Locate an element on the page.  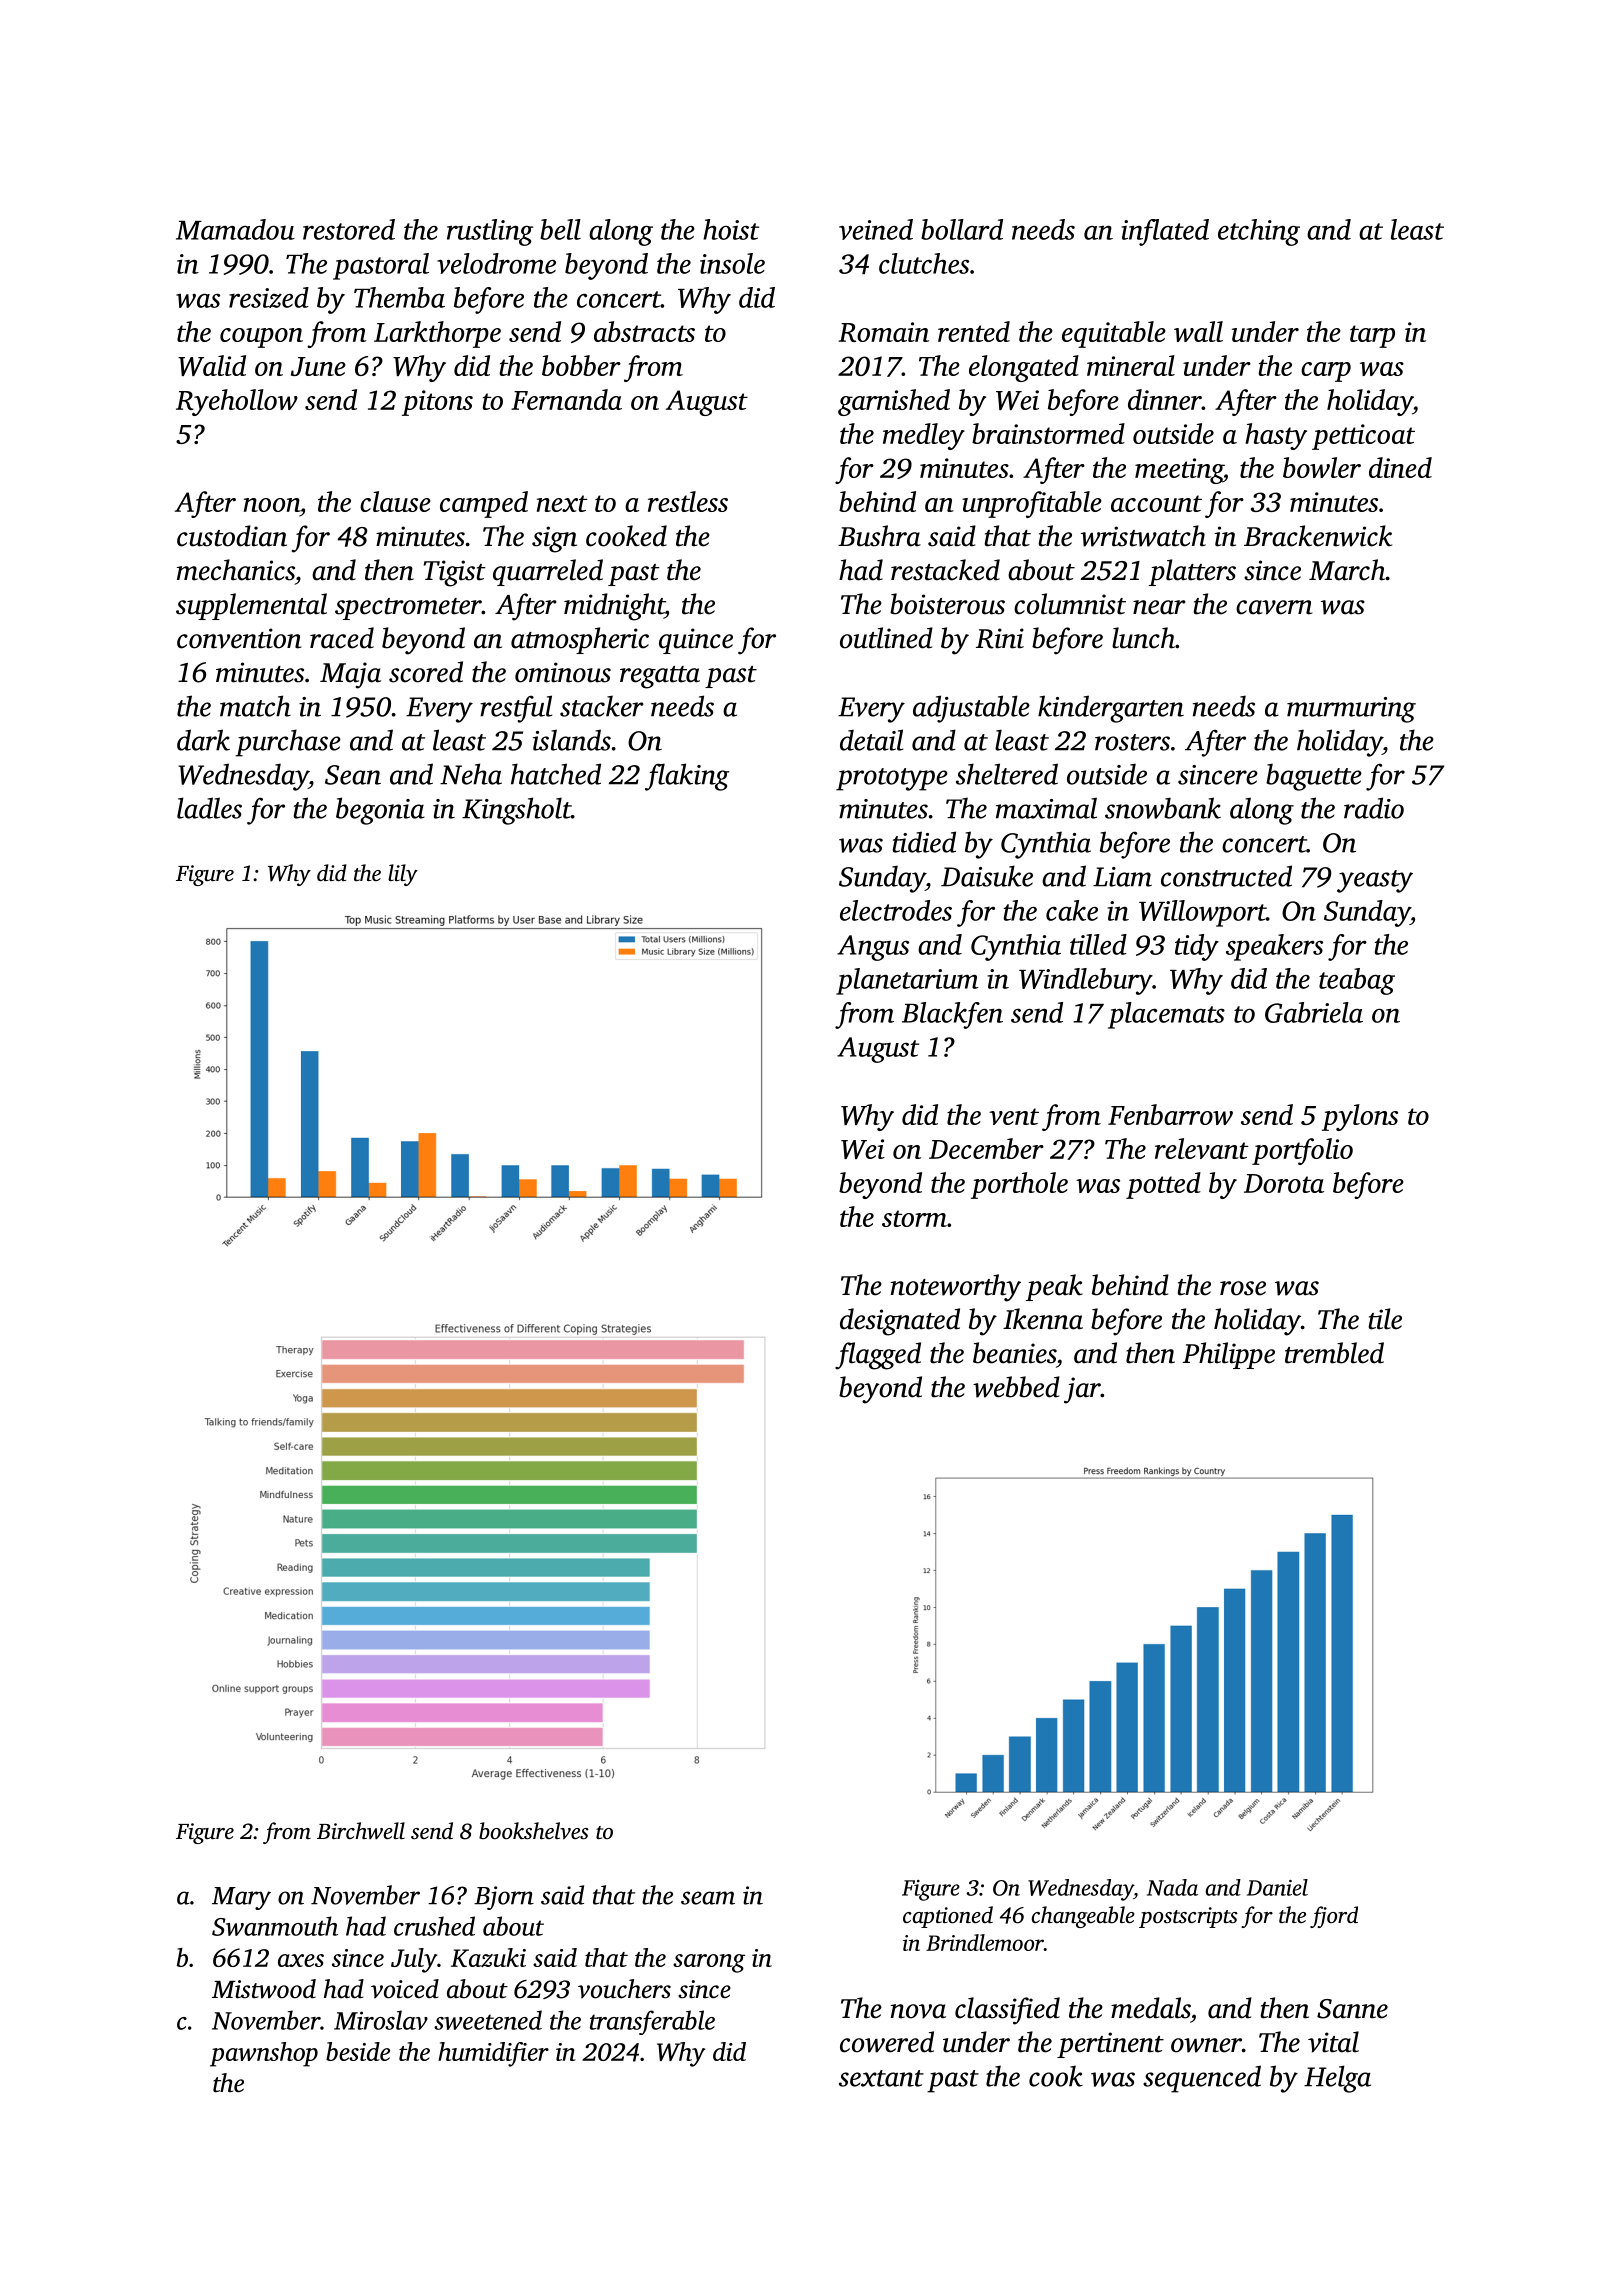
ladles is located at coordinates (209, 808).
